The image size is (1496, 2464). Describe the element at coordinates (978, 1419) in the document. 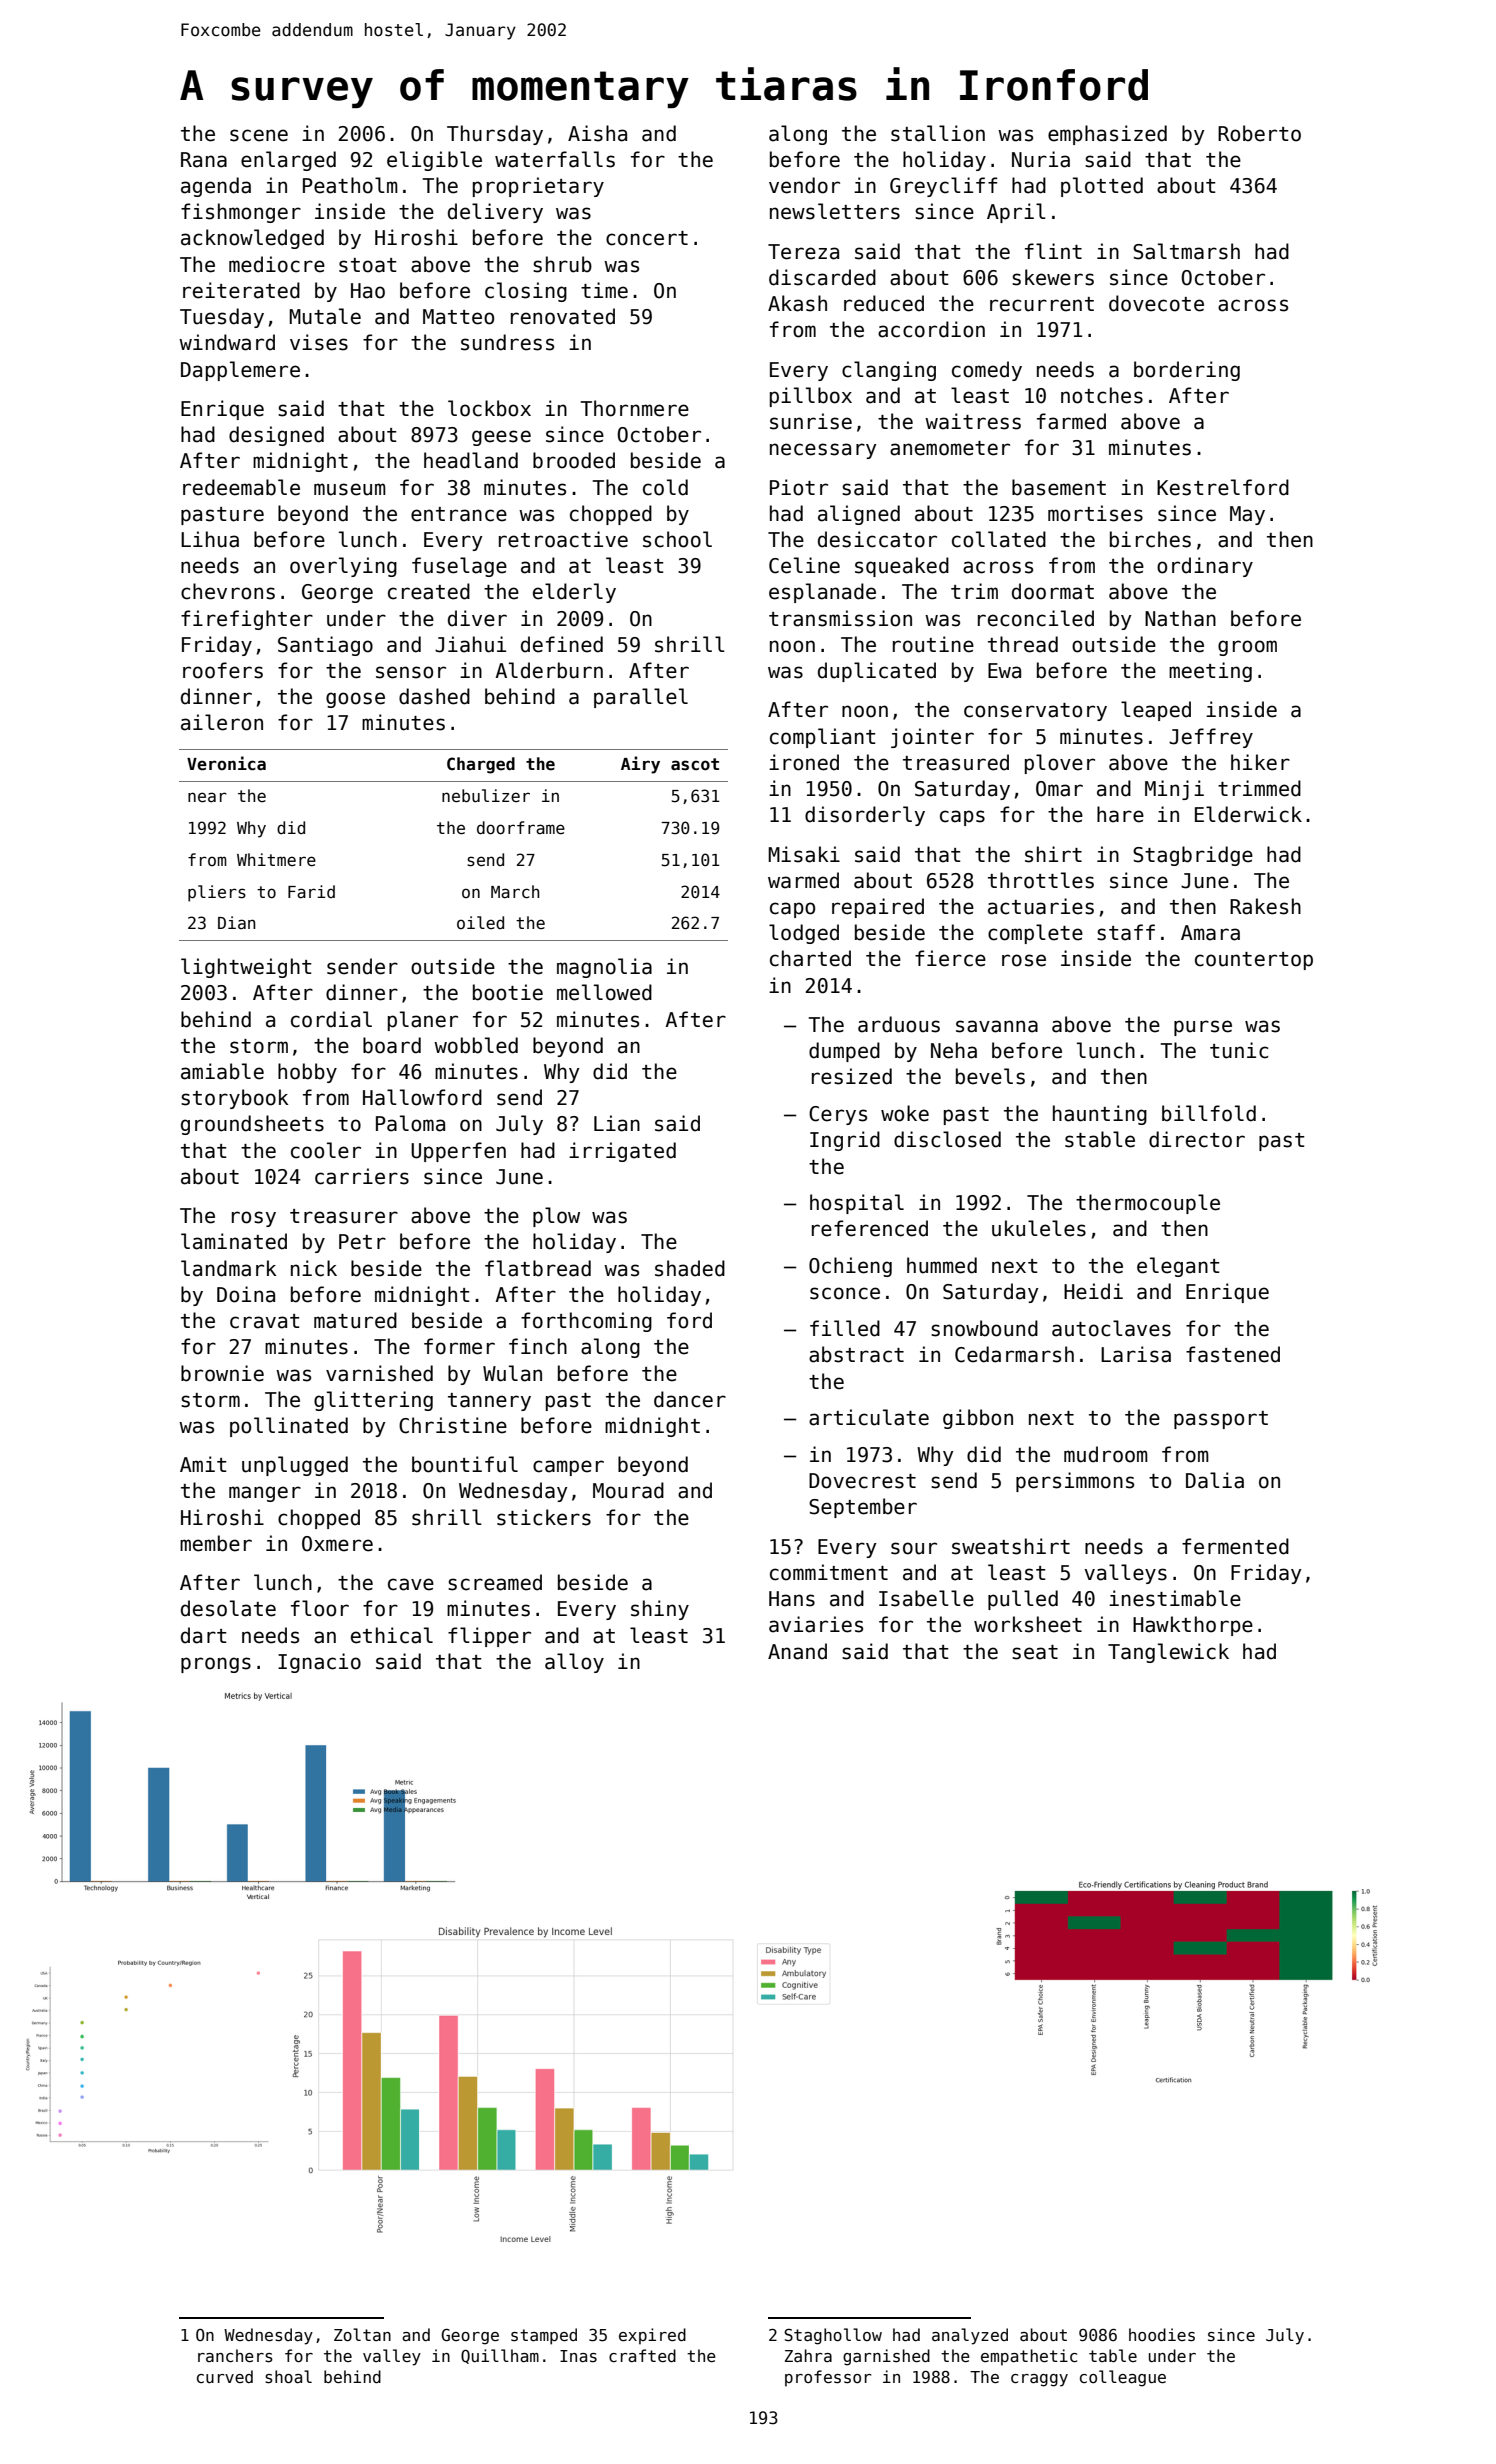

I see `gibbon` at that location.
